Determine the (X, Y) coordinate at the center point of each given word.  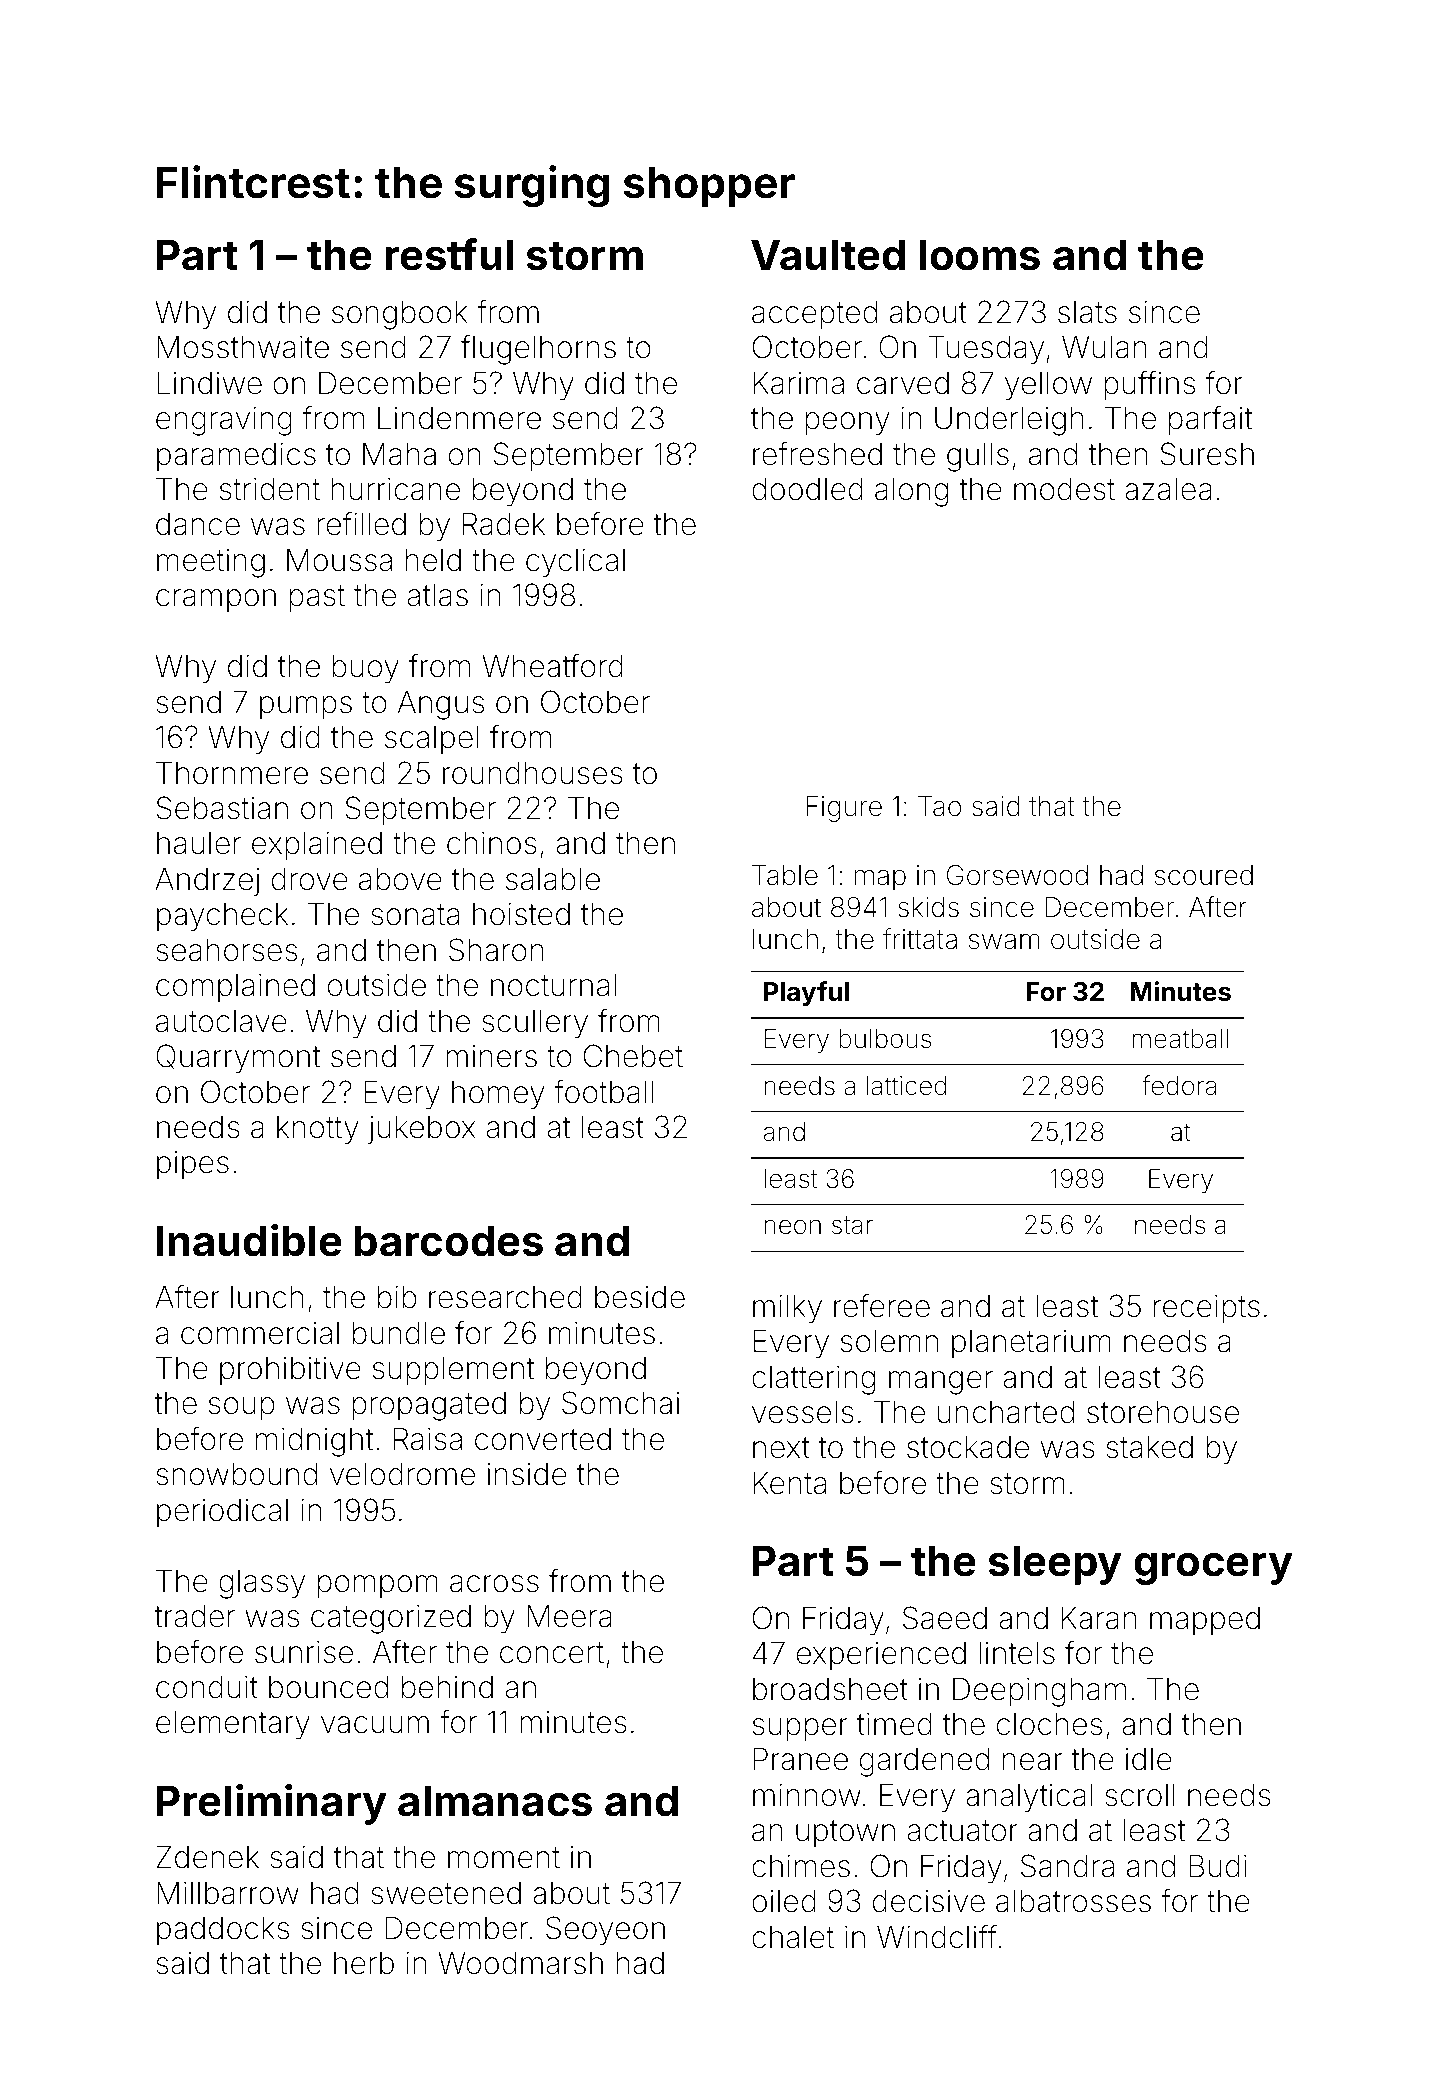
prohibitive (290, 1371)
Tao (939, 806)
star (852, 1225)
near (1032, 1762)
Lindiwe (209, 383)
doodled (807, 489)
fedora (1179, 1085)
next (781, 1448)
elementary (233, 1725)
